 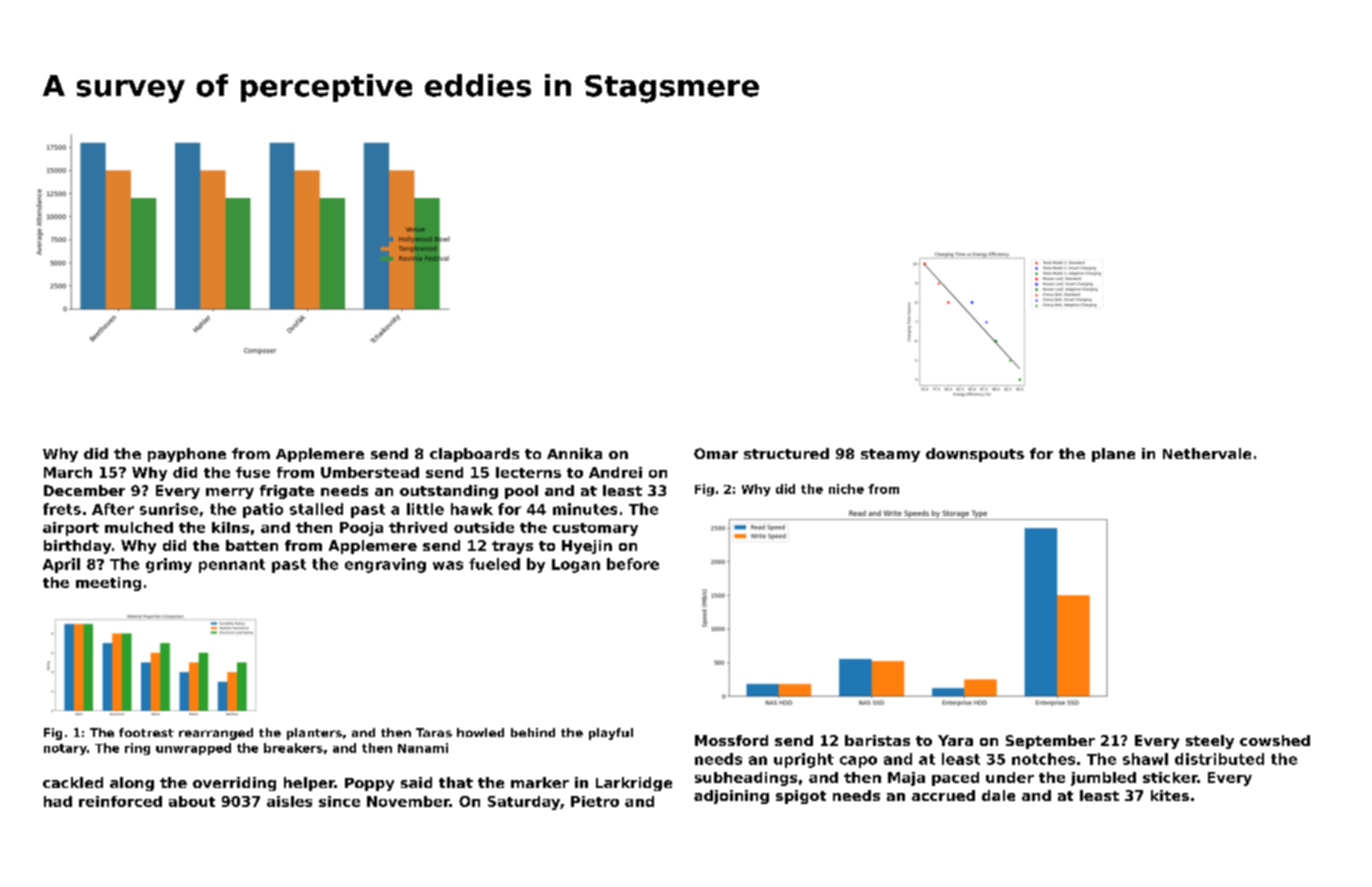 What do you see at coordinates (416, 782) in the screenshot?
I see `said` at bounding box center [416, 782].
